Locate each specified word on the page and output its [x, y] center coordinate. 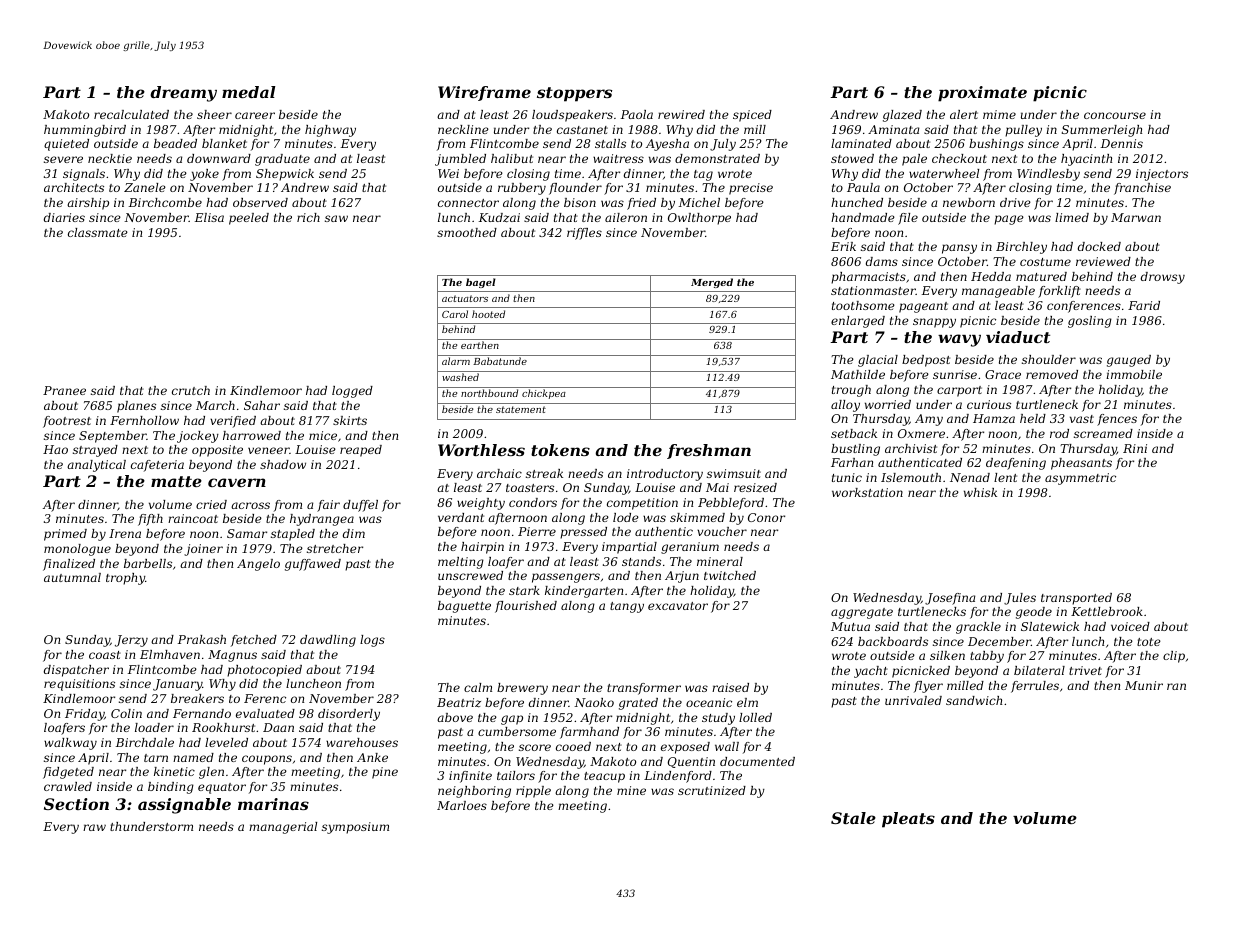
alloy [845, 406]
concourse [1115, 115]
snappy [934, 323]
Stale [853, 818]
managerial [283, 828]
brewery [522, 689]
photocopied [264, 671]
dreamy [183, 94]
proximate [982, 94]
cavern [237, 482]
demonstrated [717, 158]
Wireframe [484, 93]
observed [260, 202]
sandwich [974, 700]
